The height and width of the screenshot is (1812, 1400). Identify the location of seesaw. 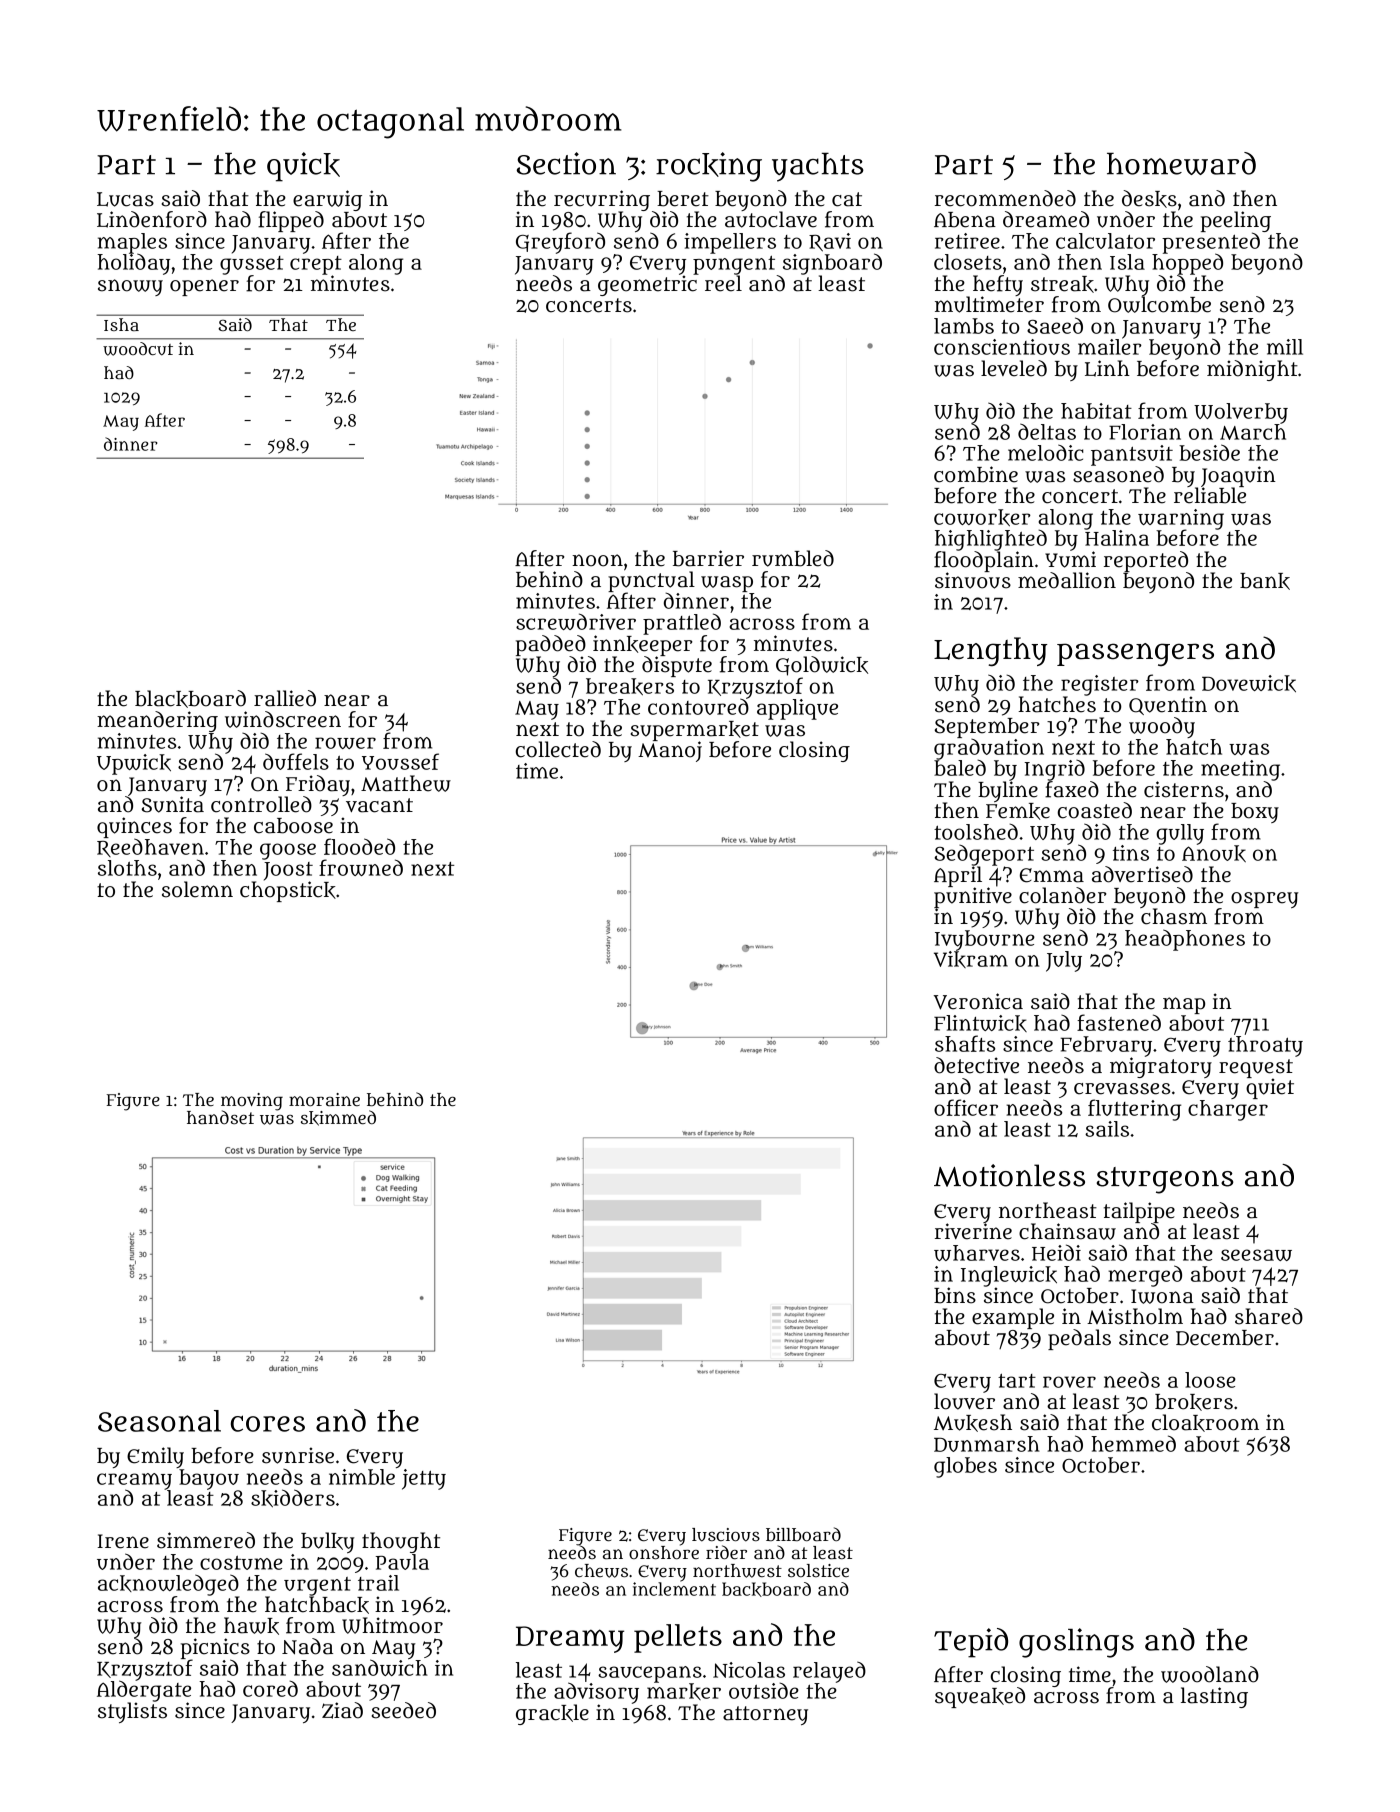
(1256, 1255).
